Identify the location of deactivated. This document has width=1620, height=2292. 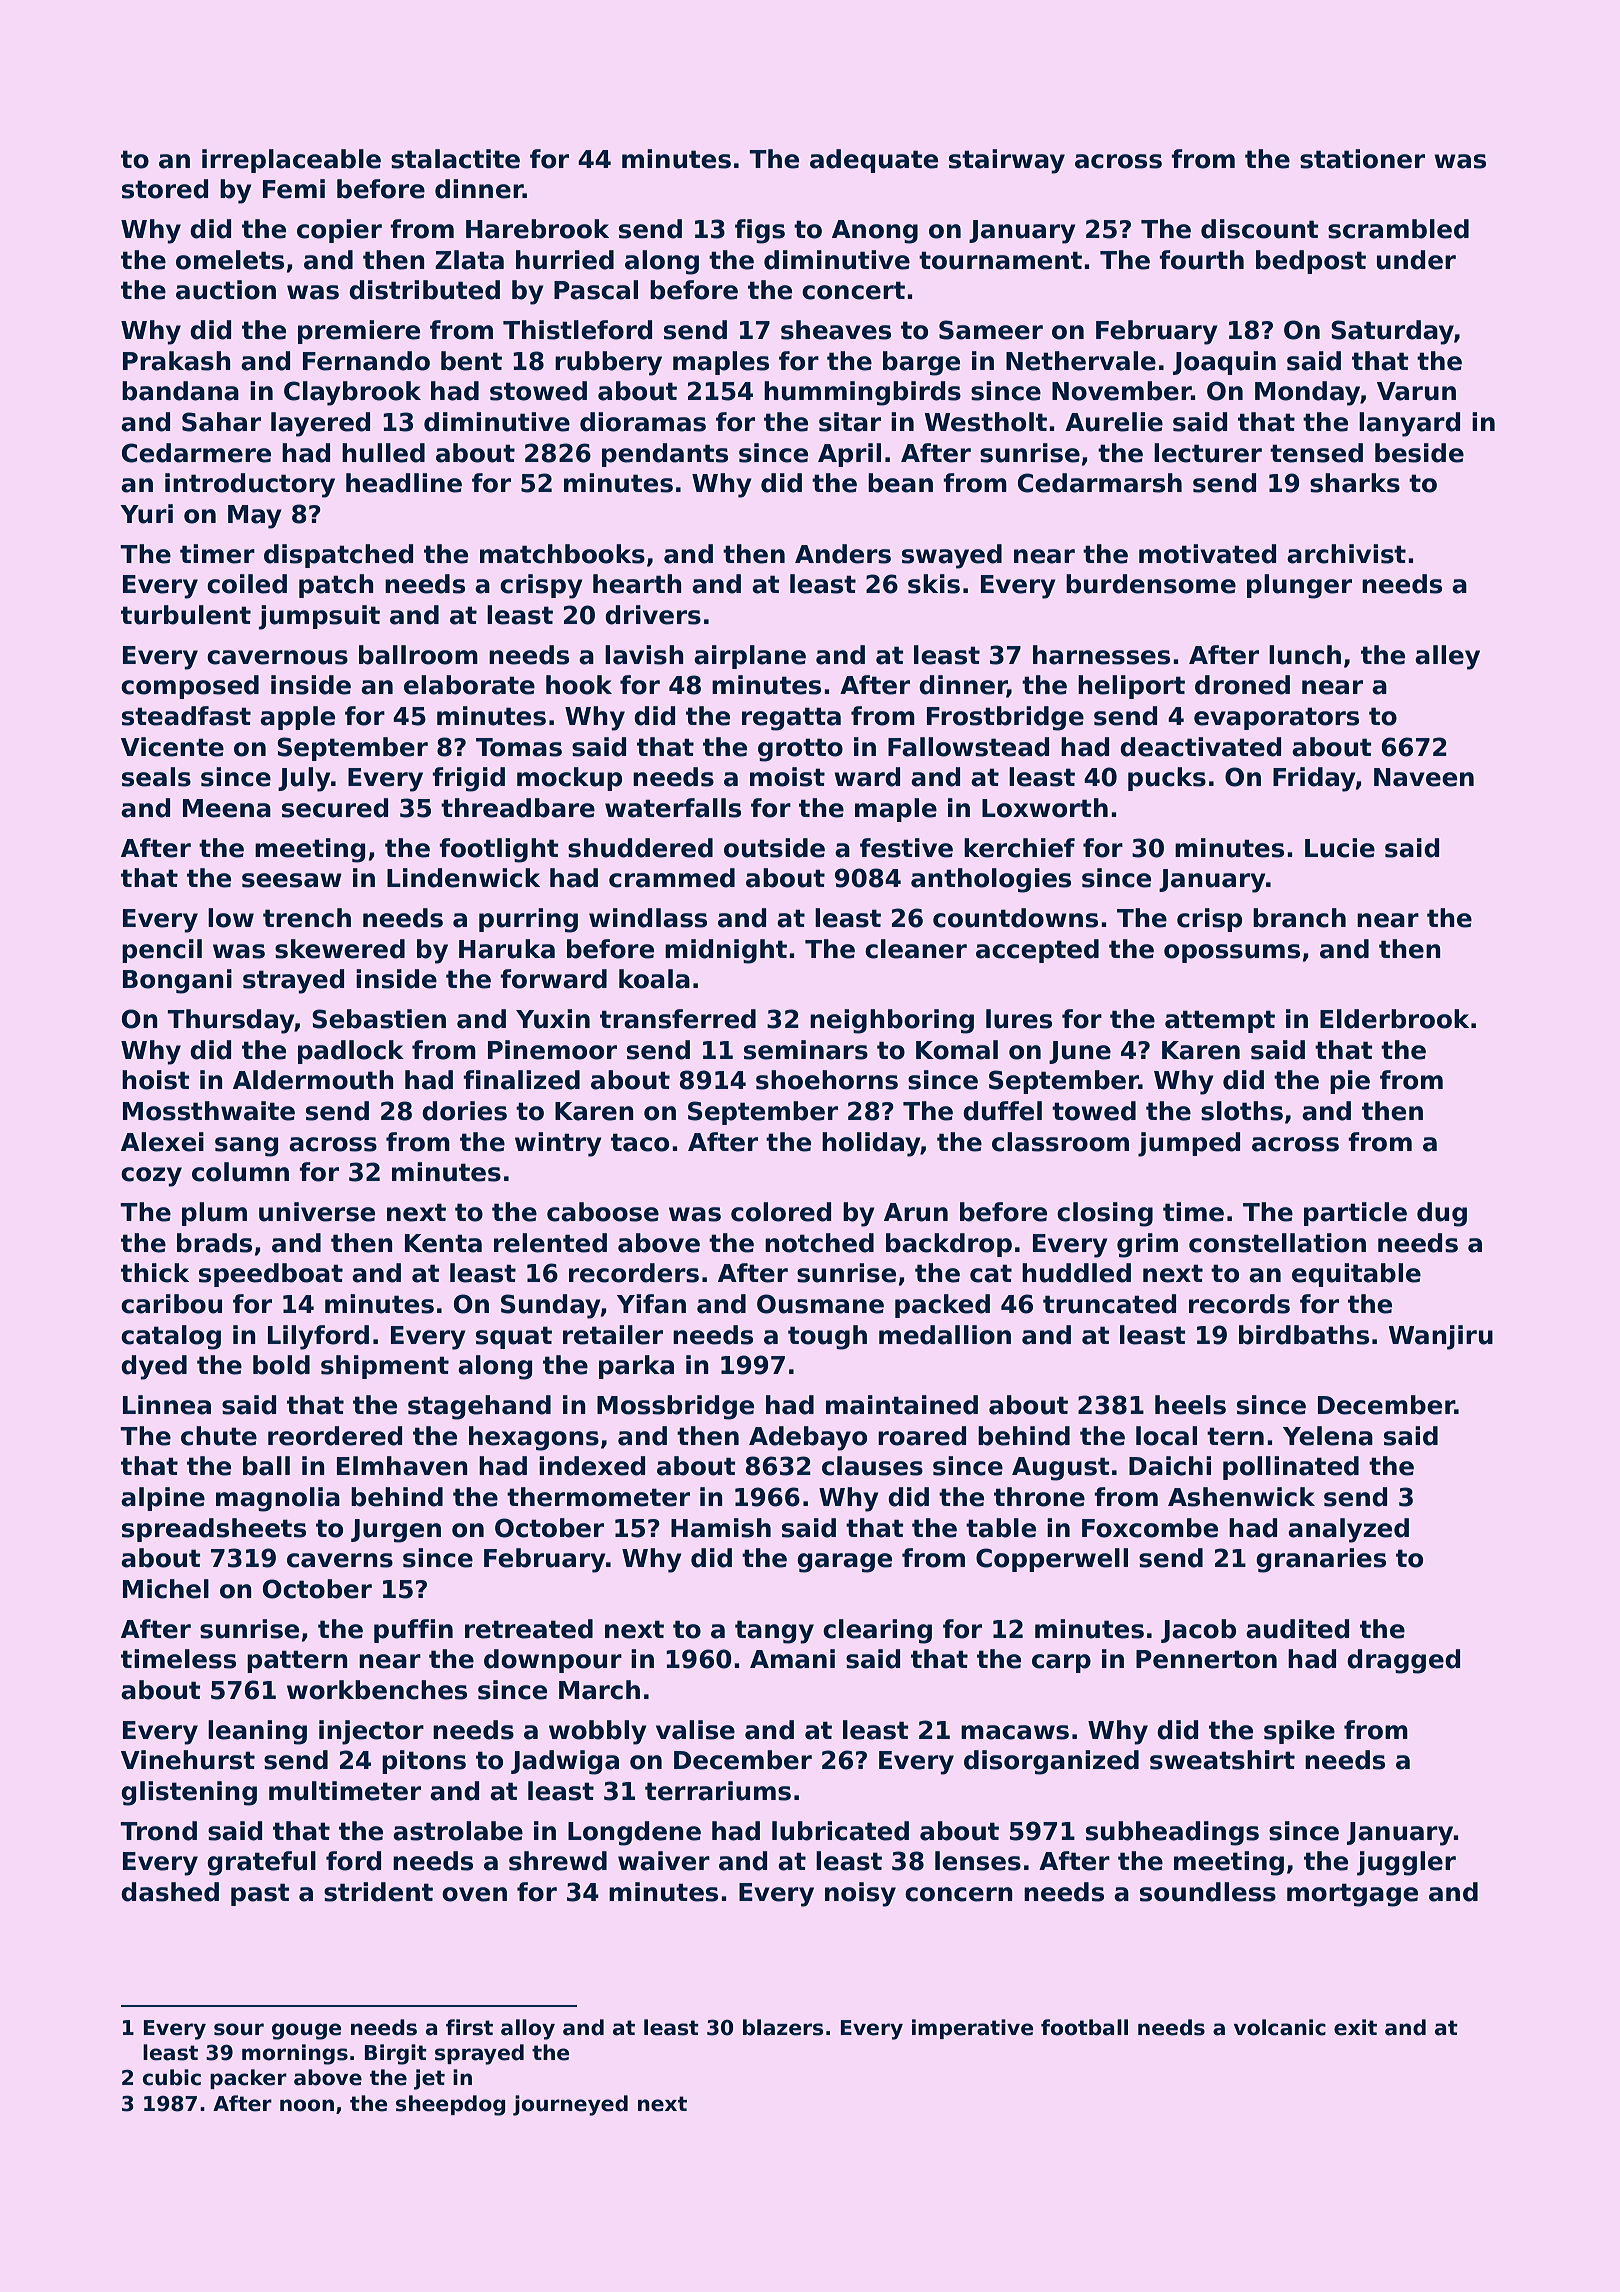
(1200, 747).
